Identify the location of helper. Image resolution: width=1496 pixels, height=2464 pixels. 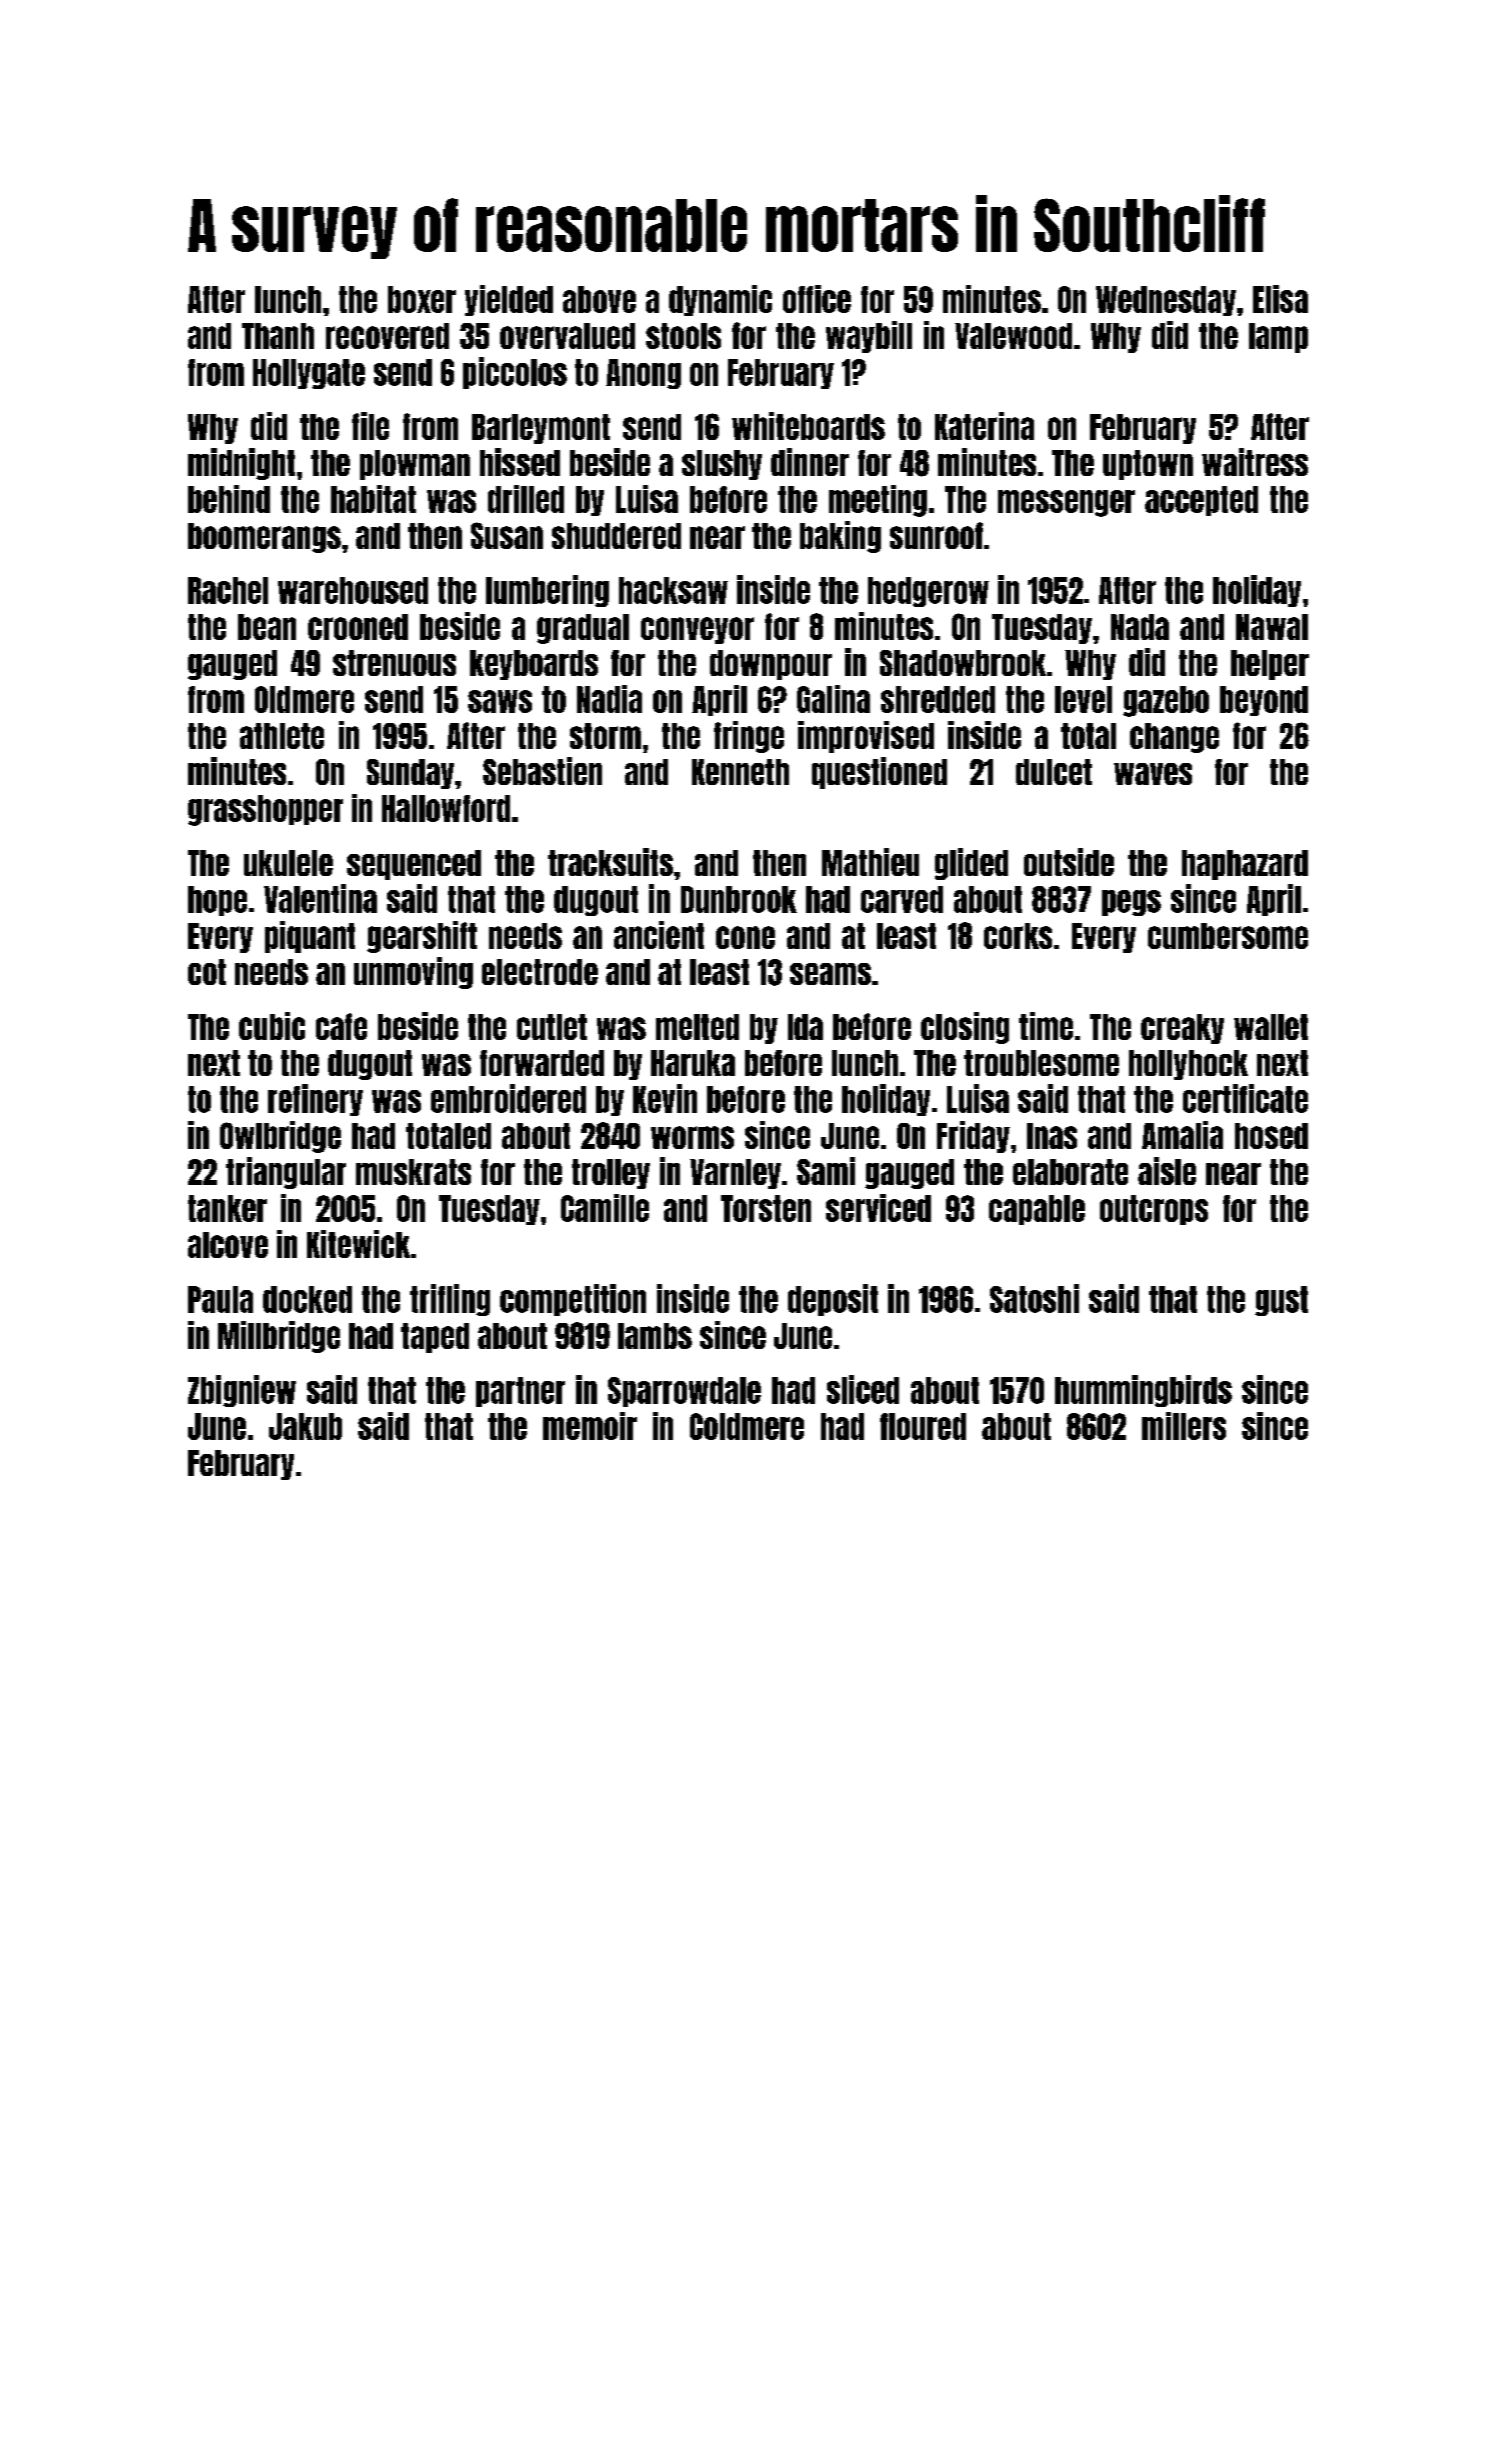
(1270, 665).
